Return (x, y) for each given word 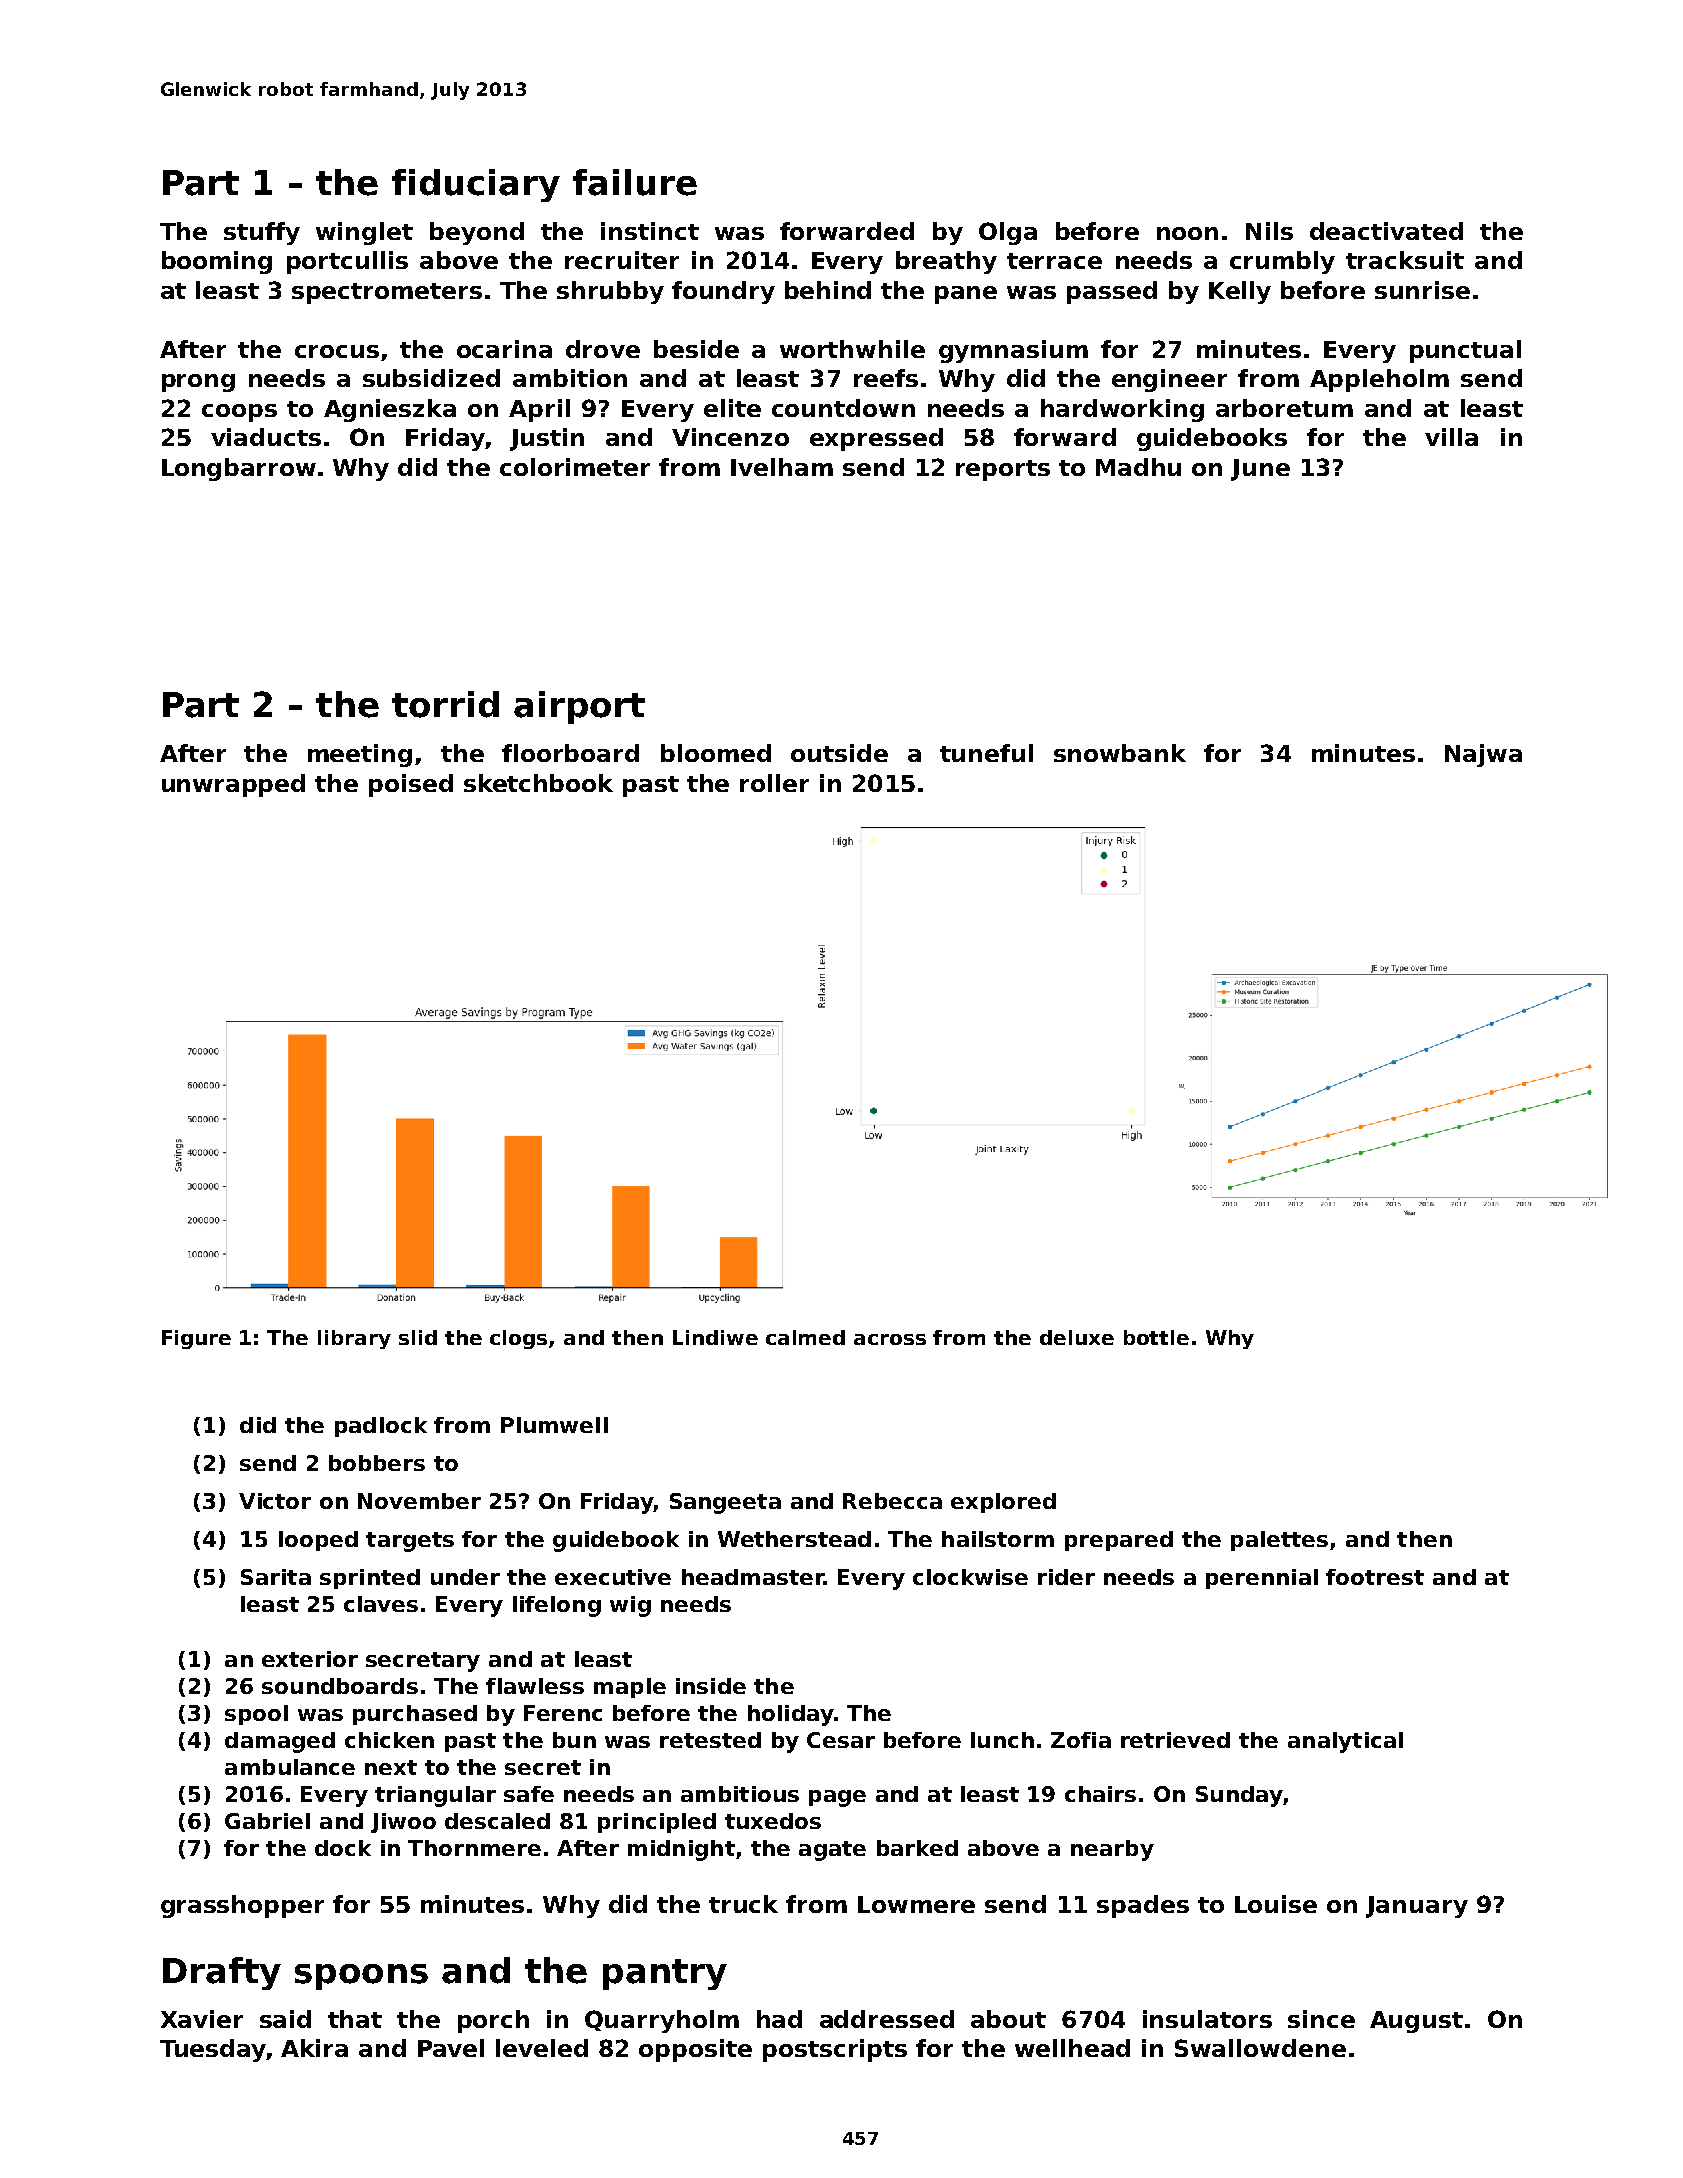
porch (493, 2021)
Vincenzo (730, 437)
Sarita (276, 1577)
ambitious (740, 1794)
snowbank (1120, 753)
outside (839, 753)
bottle (1156, 1337)
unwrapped (233, 785)
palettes (1279, 1541)
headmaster (753, 1577)
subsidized (431, 378)
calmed (805, 1337)
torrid (445, 704)
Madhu (1138, 467)
